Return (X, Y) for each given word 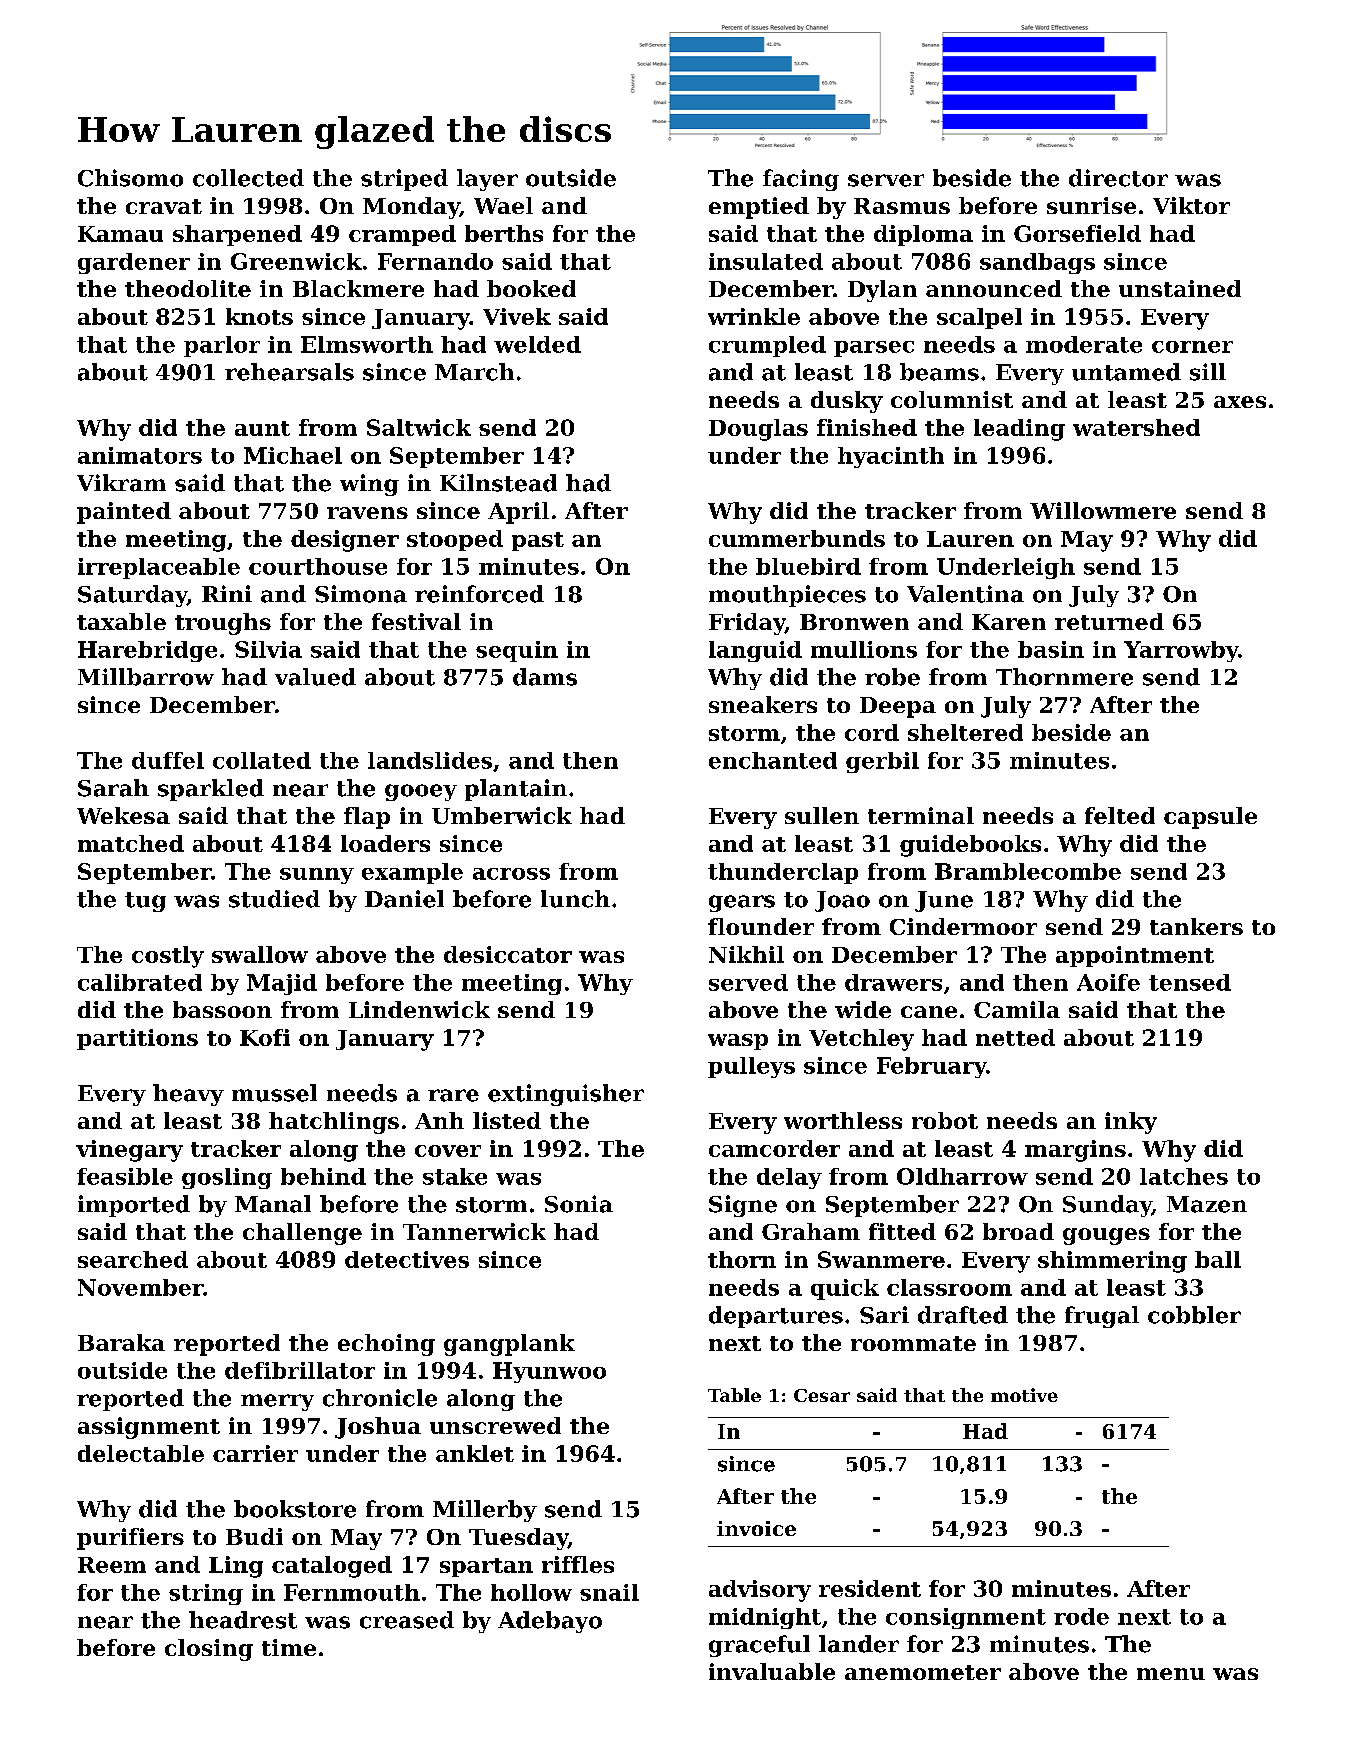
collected (248, 178)
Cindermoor (963, 926)
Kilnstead (498, 483)
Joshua (378, 1428)
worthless (843, 1120)
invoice (756, 1528)
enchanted (773, 760)
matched (131, 843)
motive (1024, 1395)
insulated (766, 261)
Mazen (1207, 1204)
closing (209, 1650)
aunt (262, 428)
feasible (125, 1176)
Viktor (1191, 205)
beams (939, 372)
